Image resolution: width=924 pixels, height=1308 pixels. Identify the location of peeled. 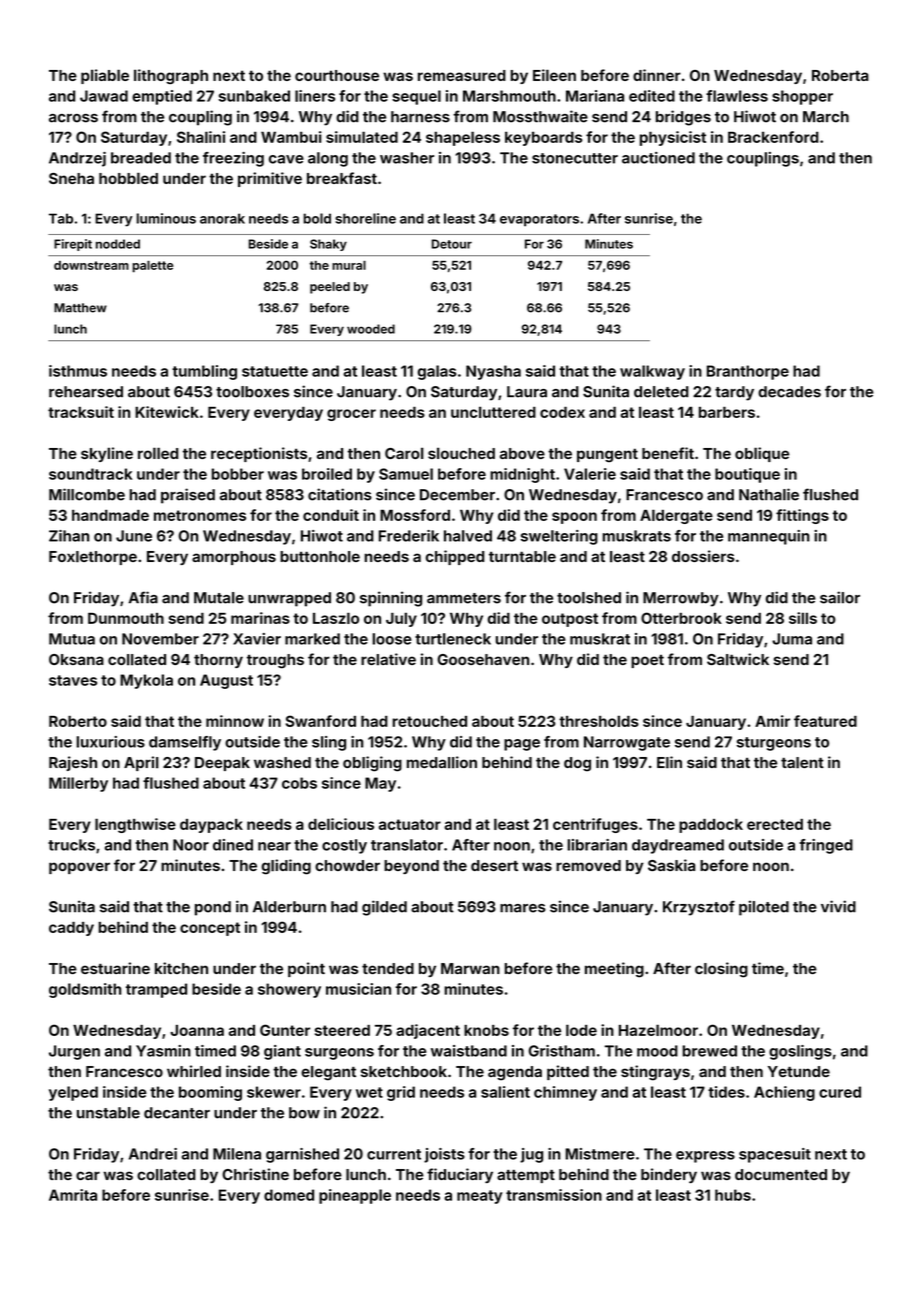
(330, 288).
